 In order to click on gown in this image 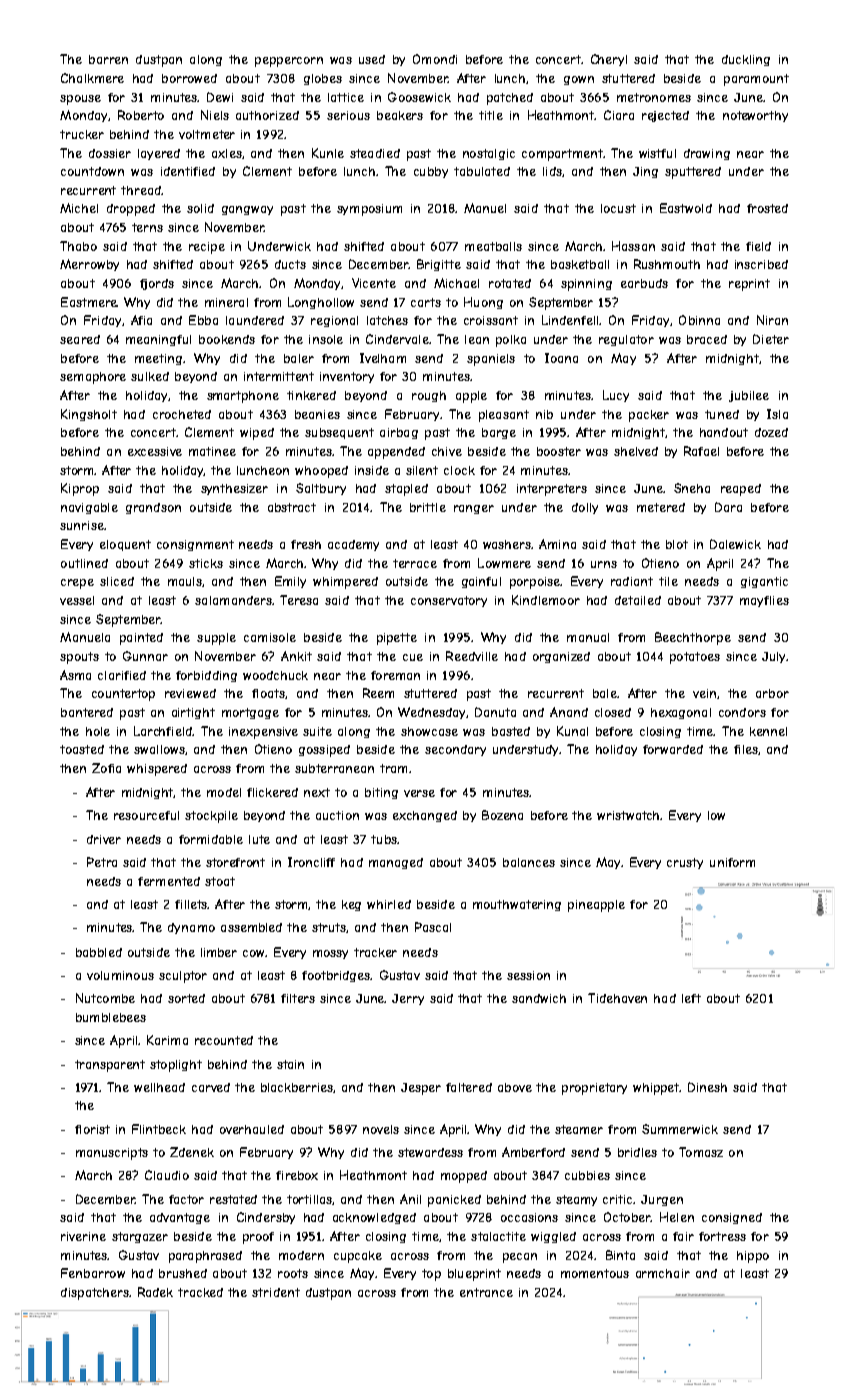, I will do `click(579, 80)`.
